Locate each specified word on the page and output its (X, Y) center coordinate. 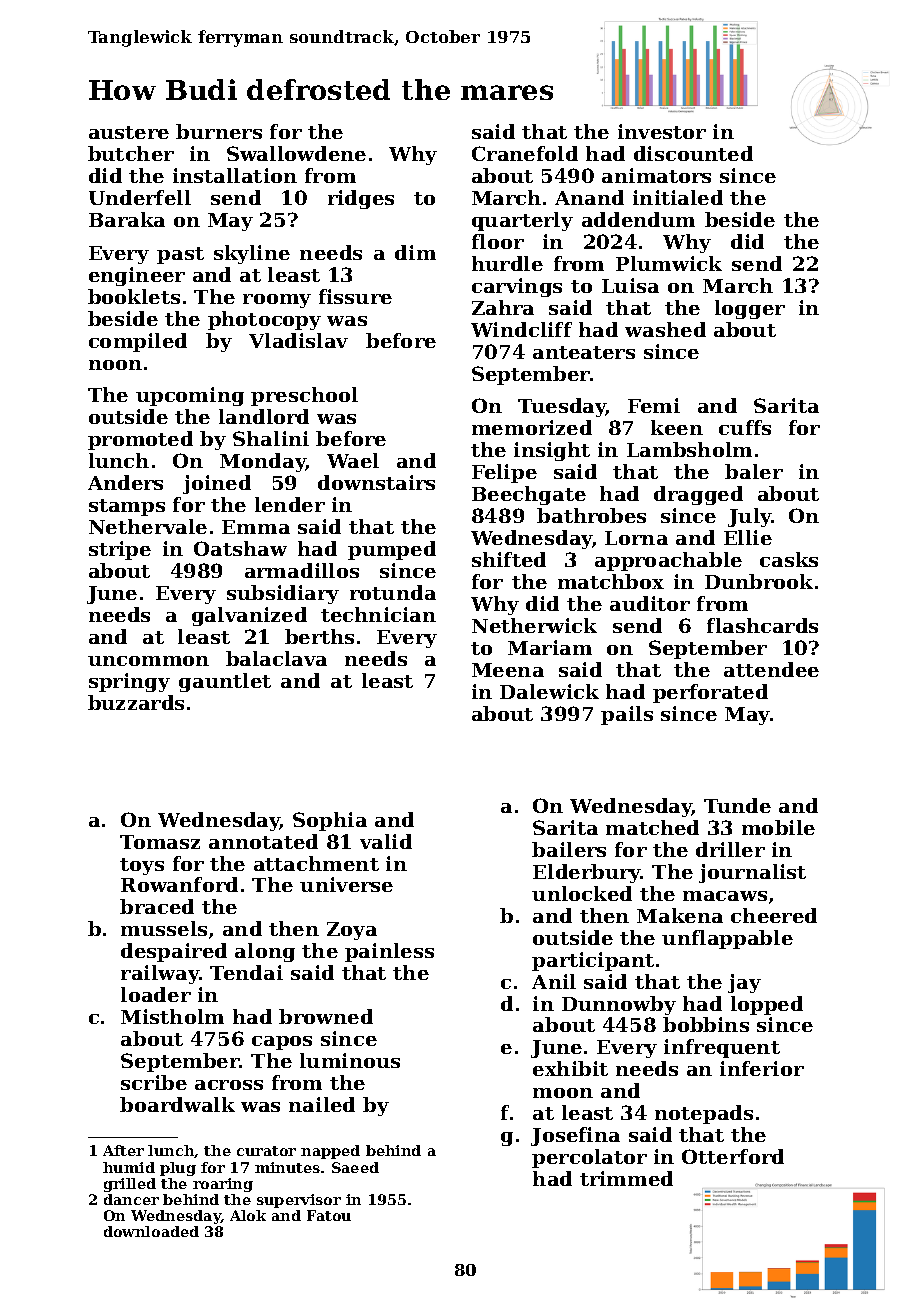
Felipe (504, 473)
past (180, 255)
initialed (678, 197)
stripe (120, 550)
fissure (355, 296)
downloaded (151, 1231)
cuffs (745, 427)
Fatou (329, 1215)
